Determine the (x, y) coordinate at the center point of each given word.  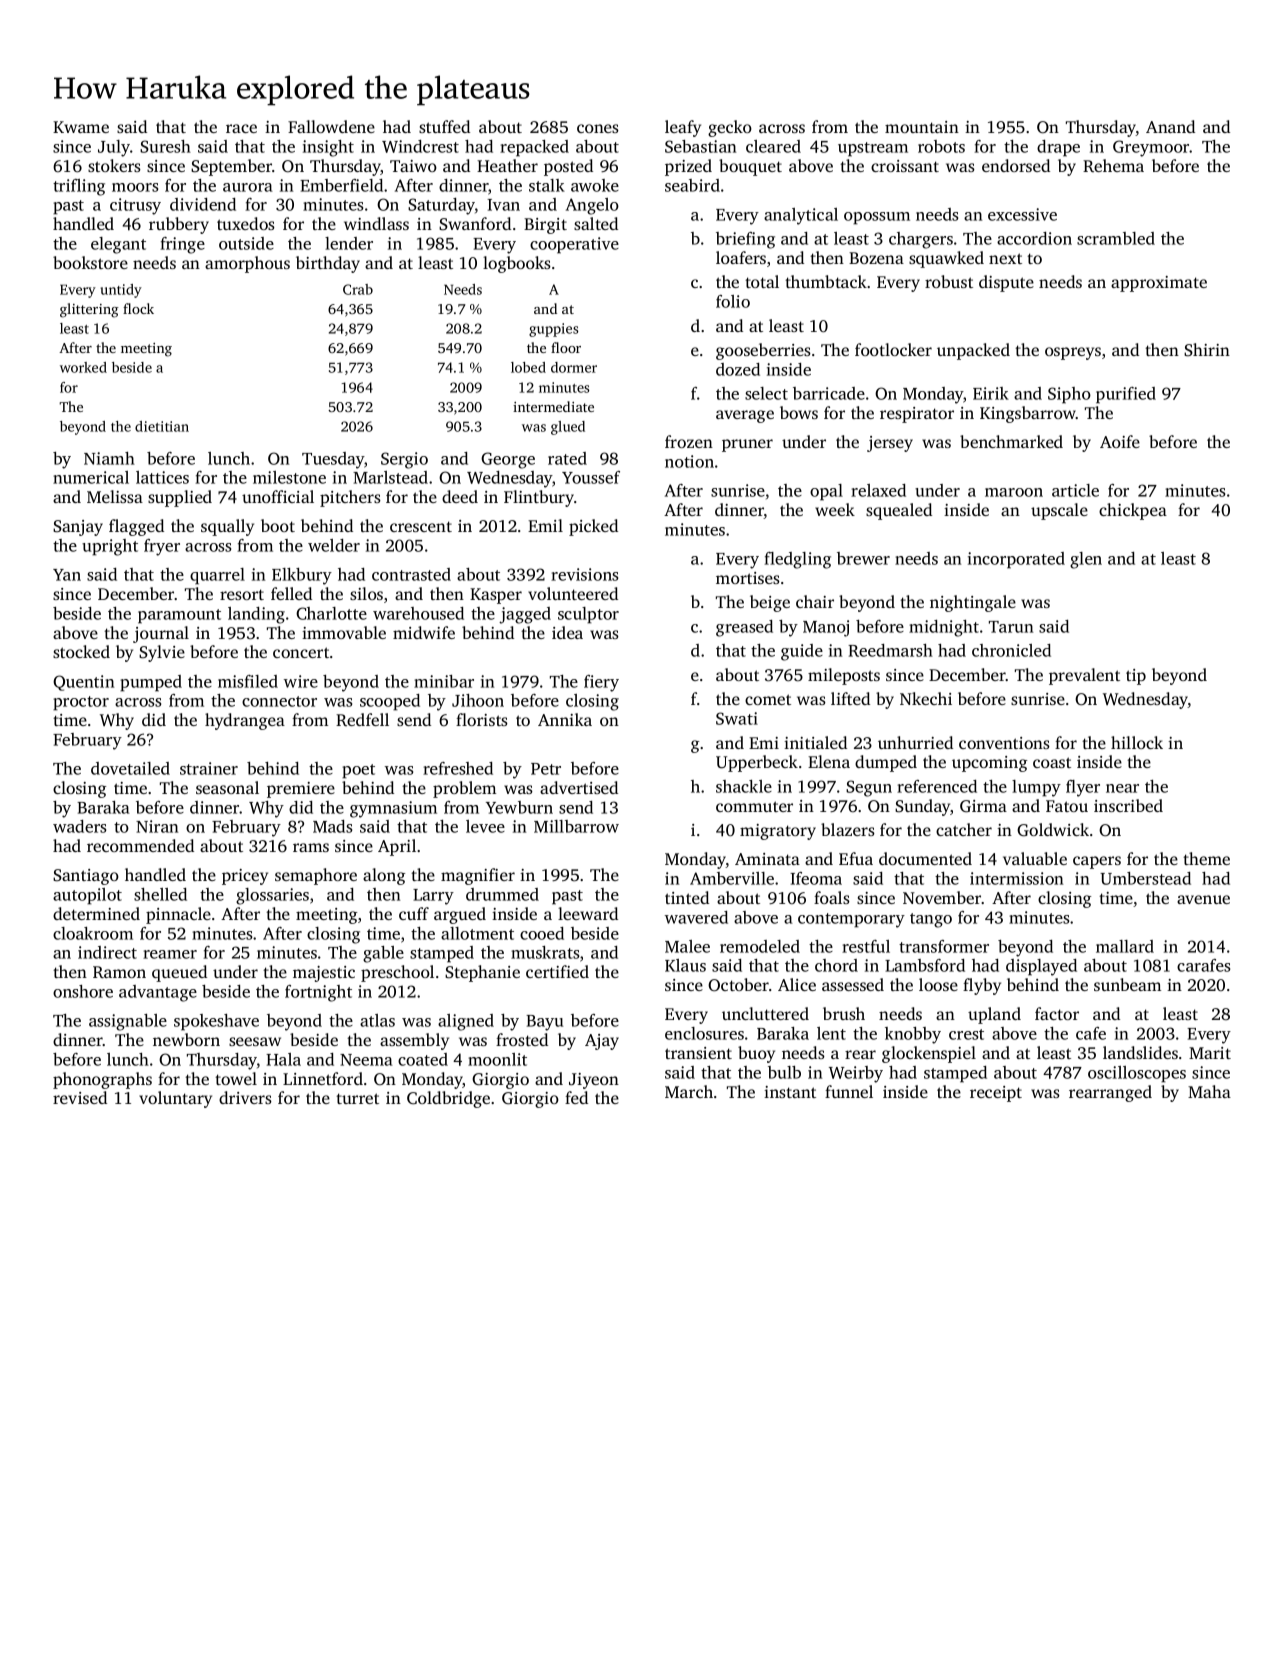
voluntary (175, 1099)
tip (1136, 677)
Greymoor (1151, 148)
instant (790, 1092)
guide (802, 652)
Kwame (81, 127)
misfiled (248, 681)
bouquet (750, 167)
